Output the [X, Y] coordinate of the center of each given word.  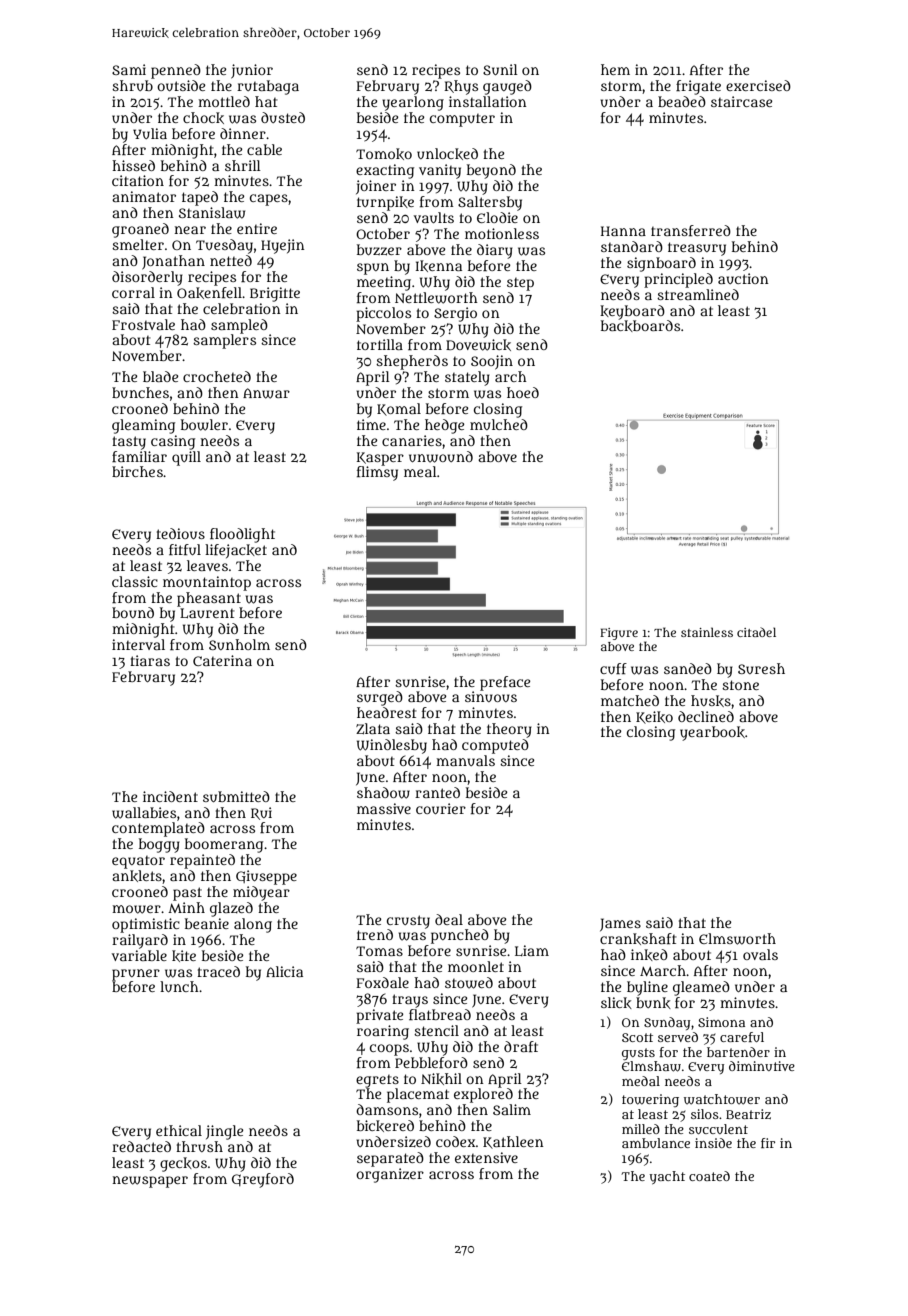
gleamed [701, 988]
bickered [385, 1126]
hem [615, 69]
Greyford [263, 1180]
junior [252, 71]
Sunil [500, 69]
